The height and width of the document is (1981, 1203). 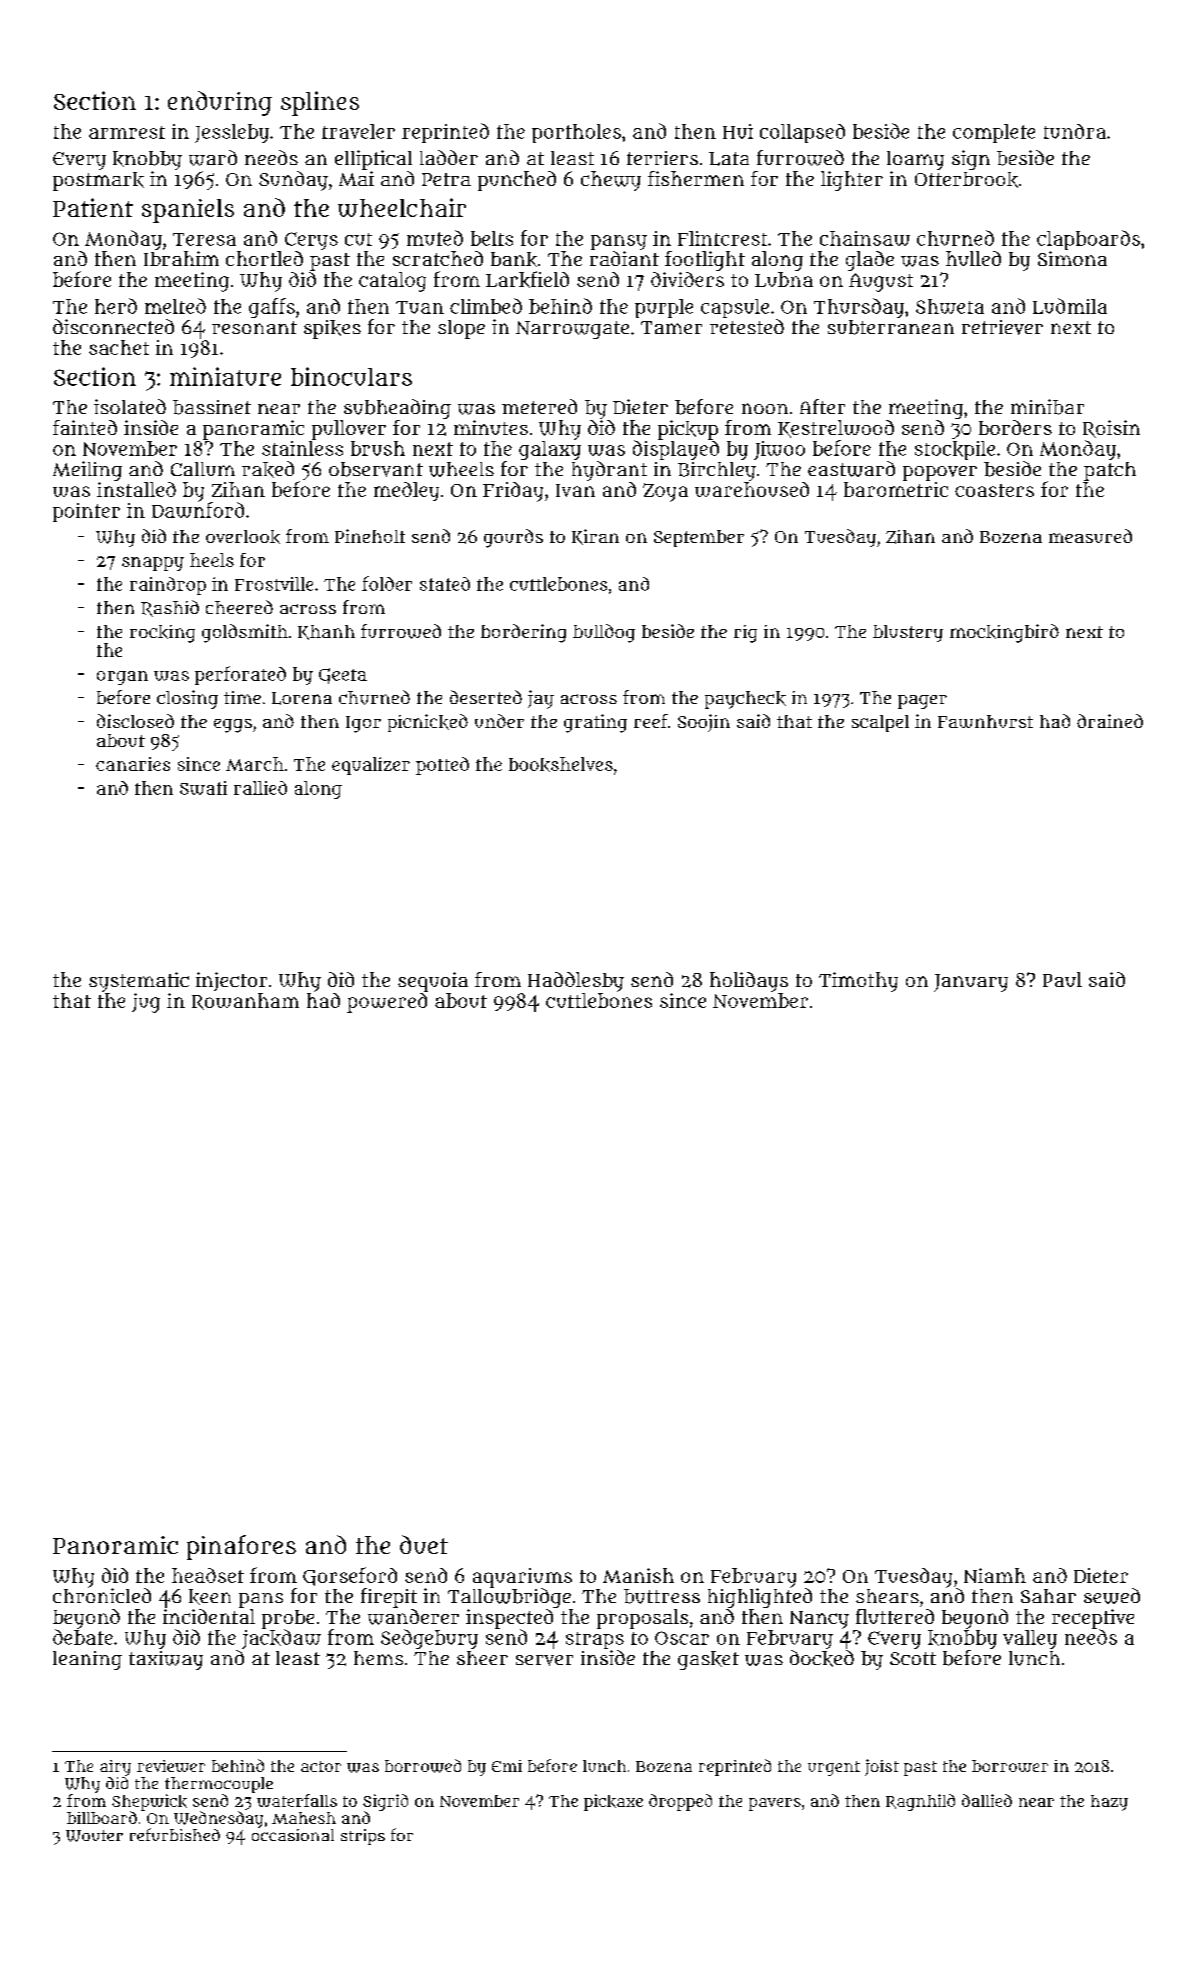 I want to click on dropped, so click(x=680, y=1802).
